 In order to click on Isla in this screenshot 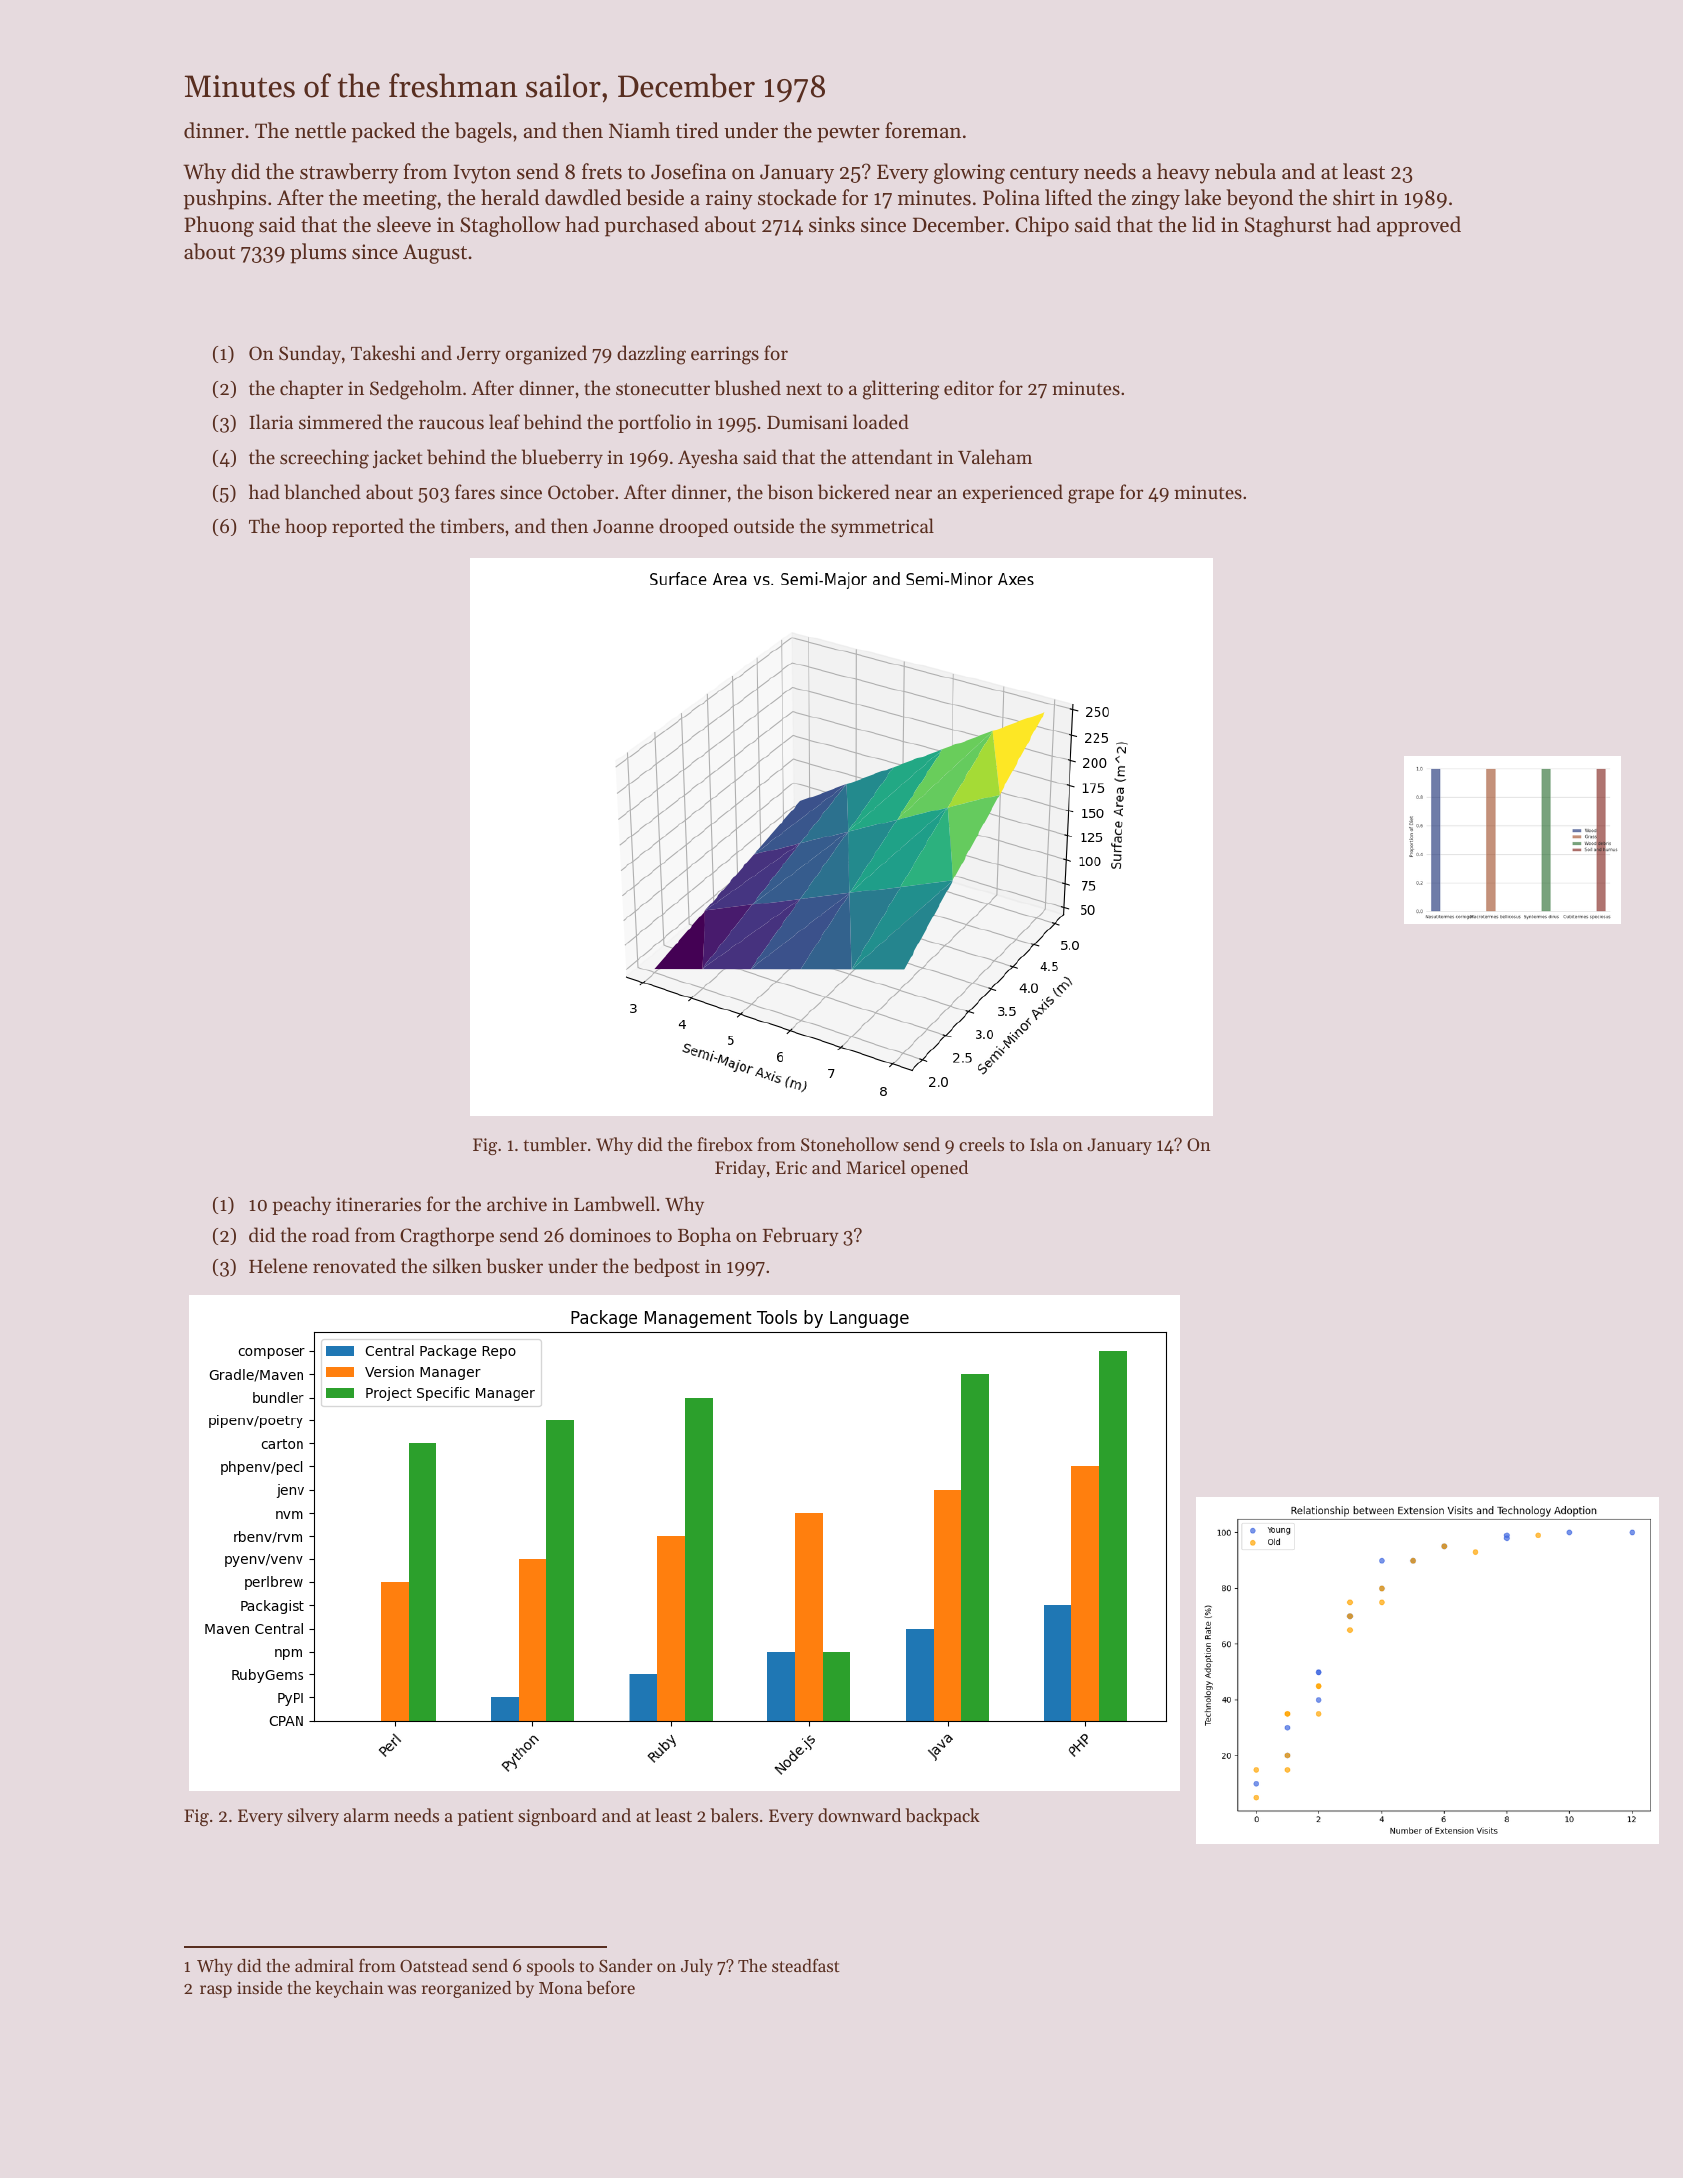, I will do `click(1044, 1144)`.
